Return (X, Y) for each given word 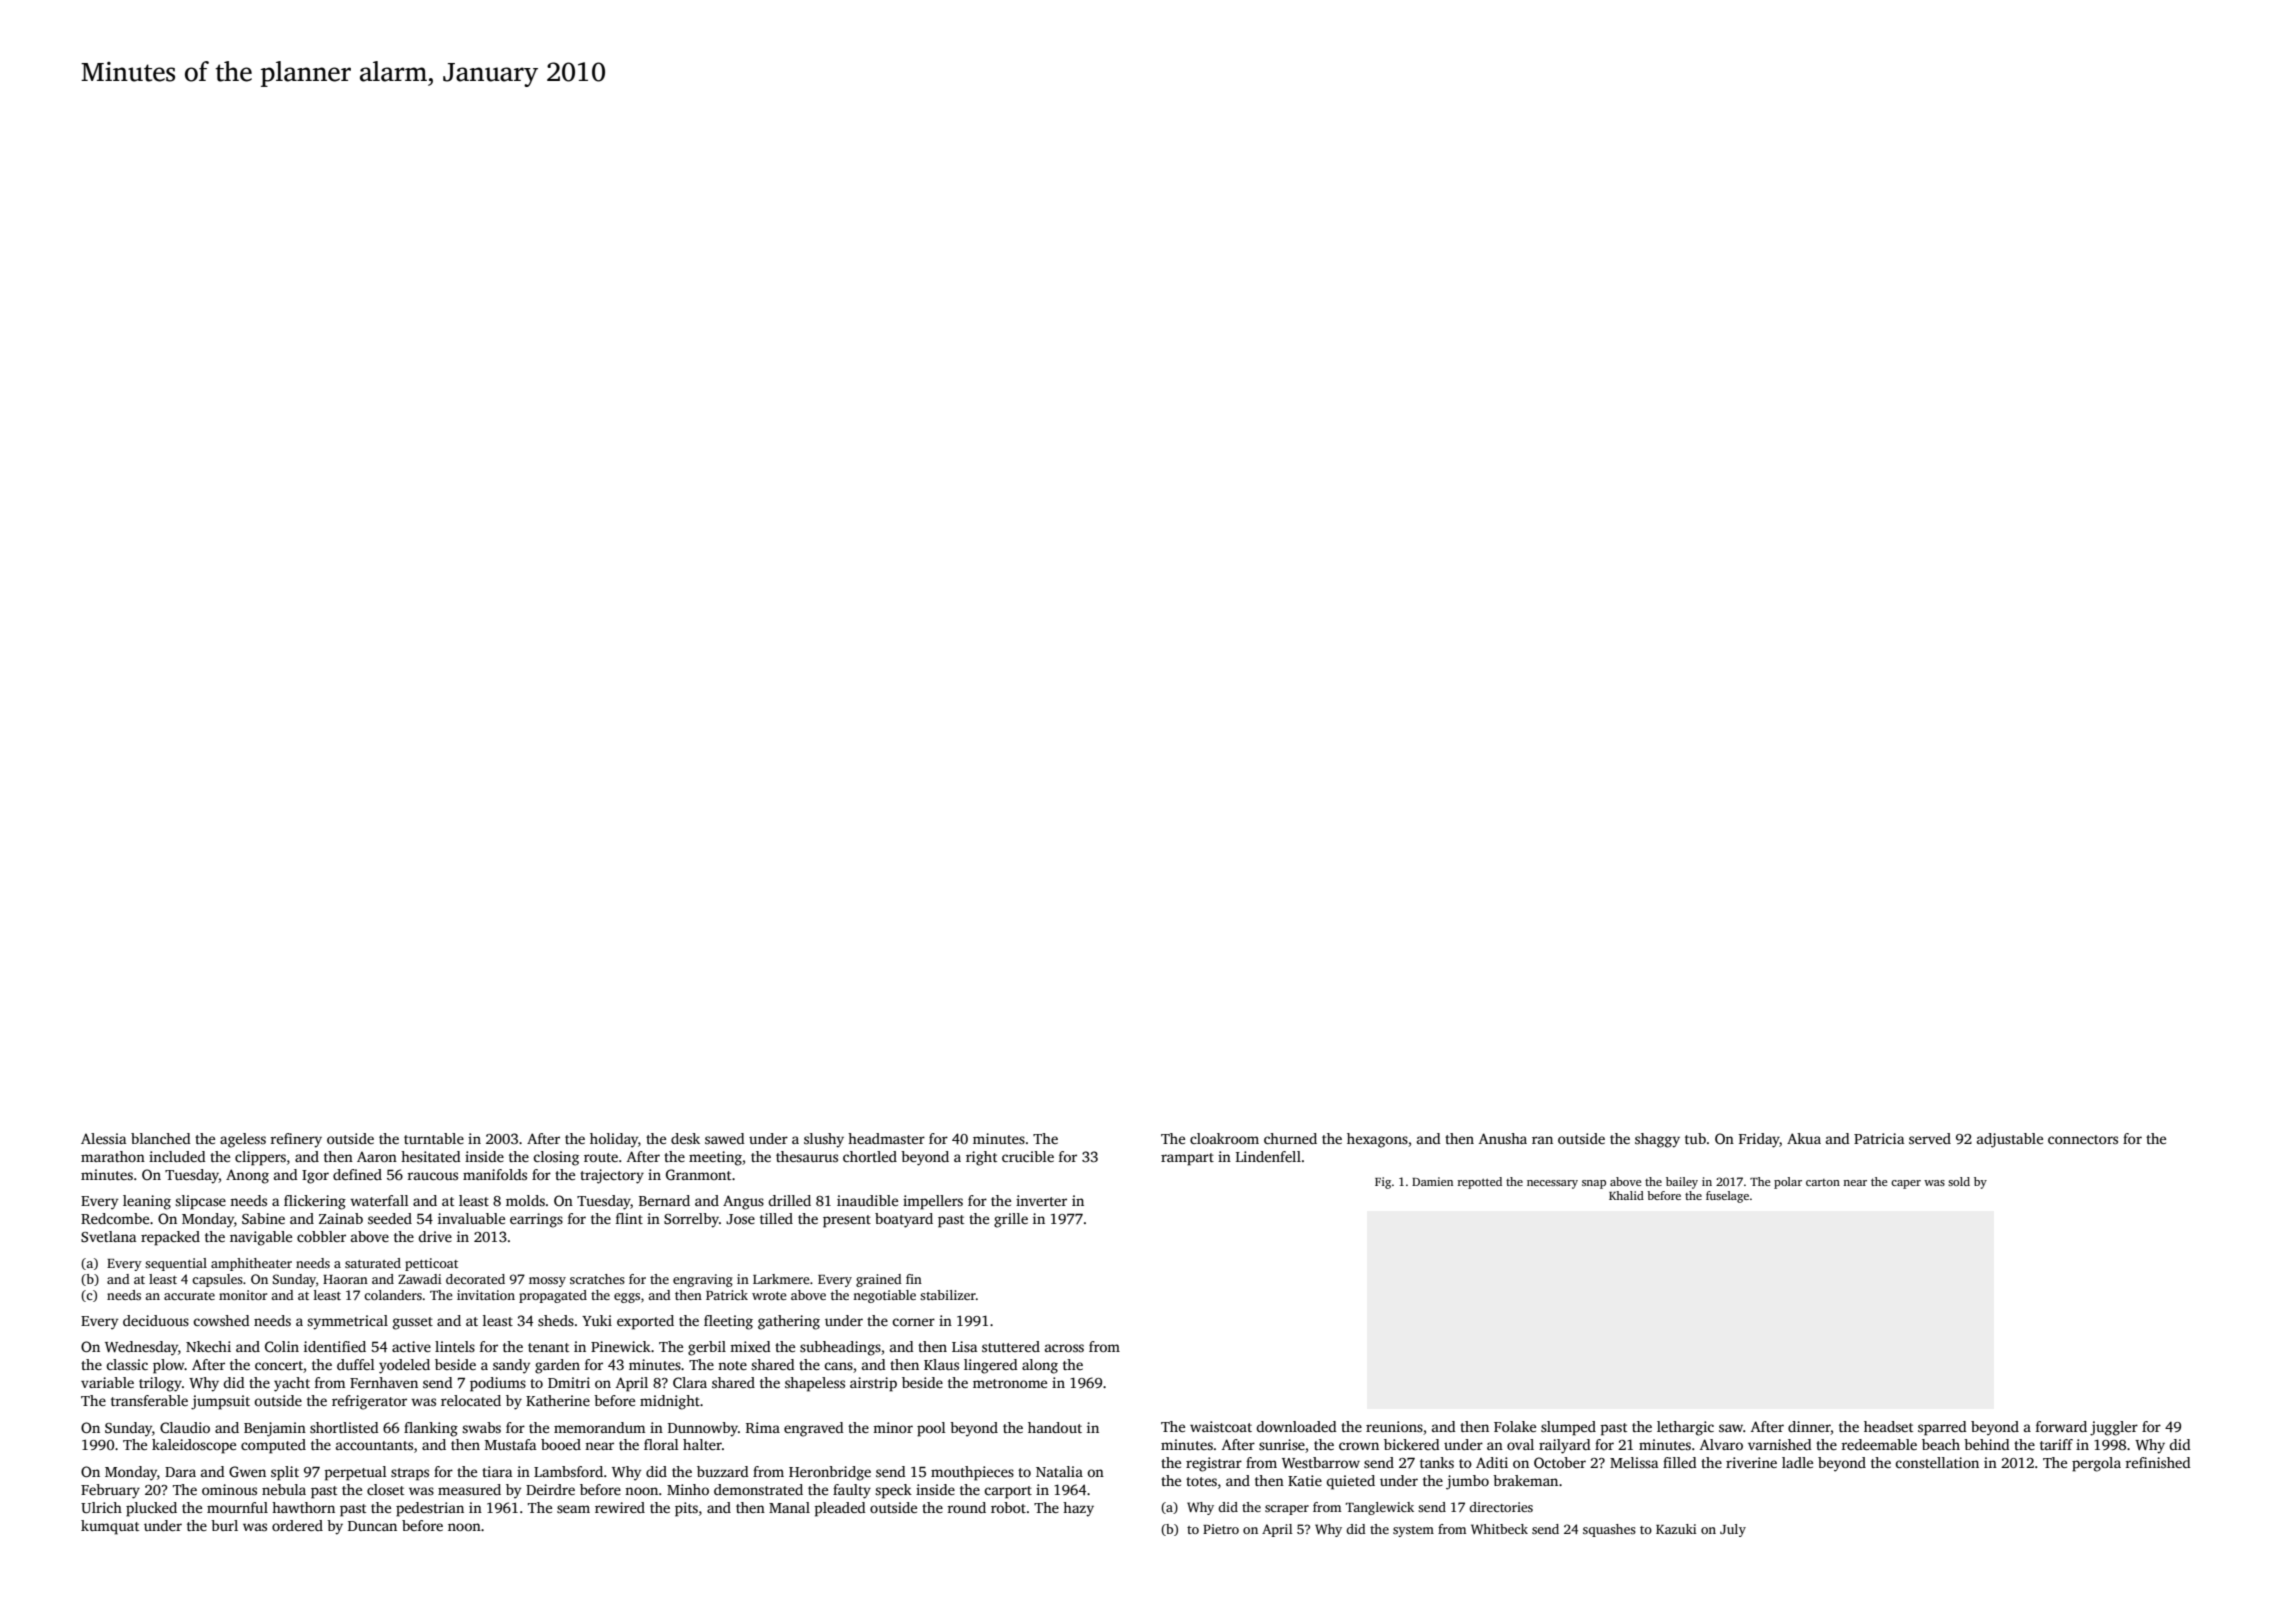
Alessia (104, 1138)
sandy (511, 1366)
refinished (2158, 1462)
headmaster (886, 1138)
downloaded (1296, 1426)
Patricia (1879, 1138)
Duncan (372, 1526)
